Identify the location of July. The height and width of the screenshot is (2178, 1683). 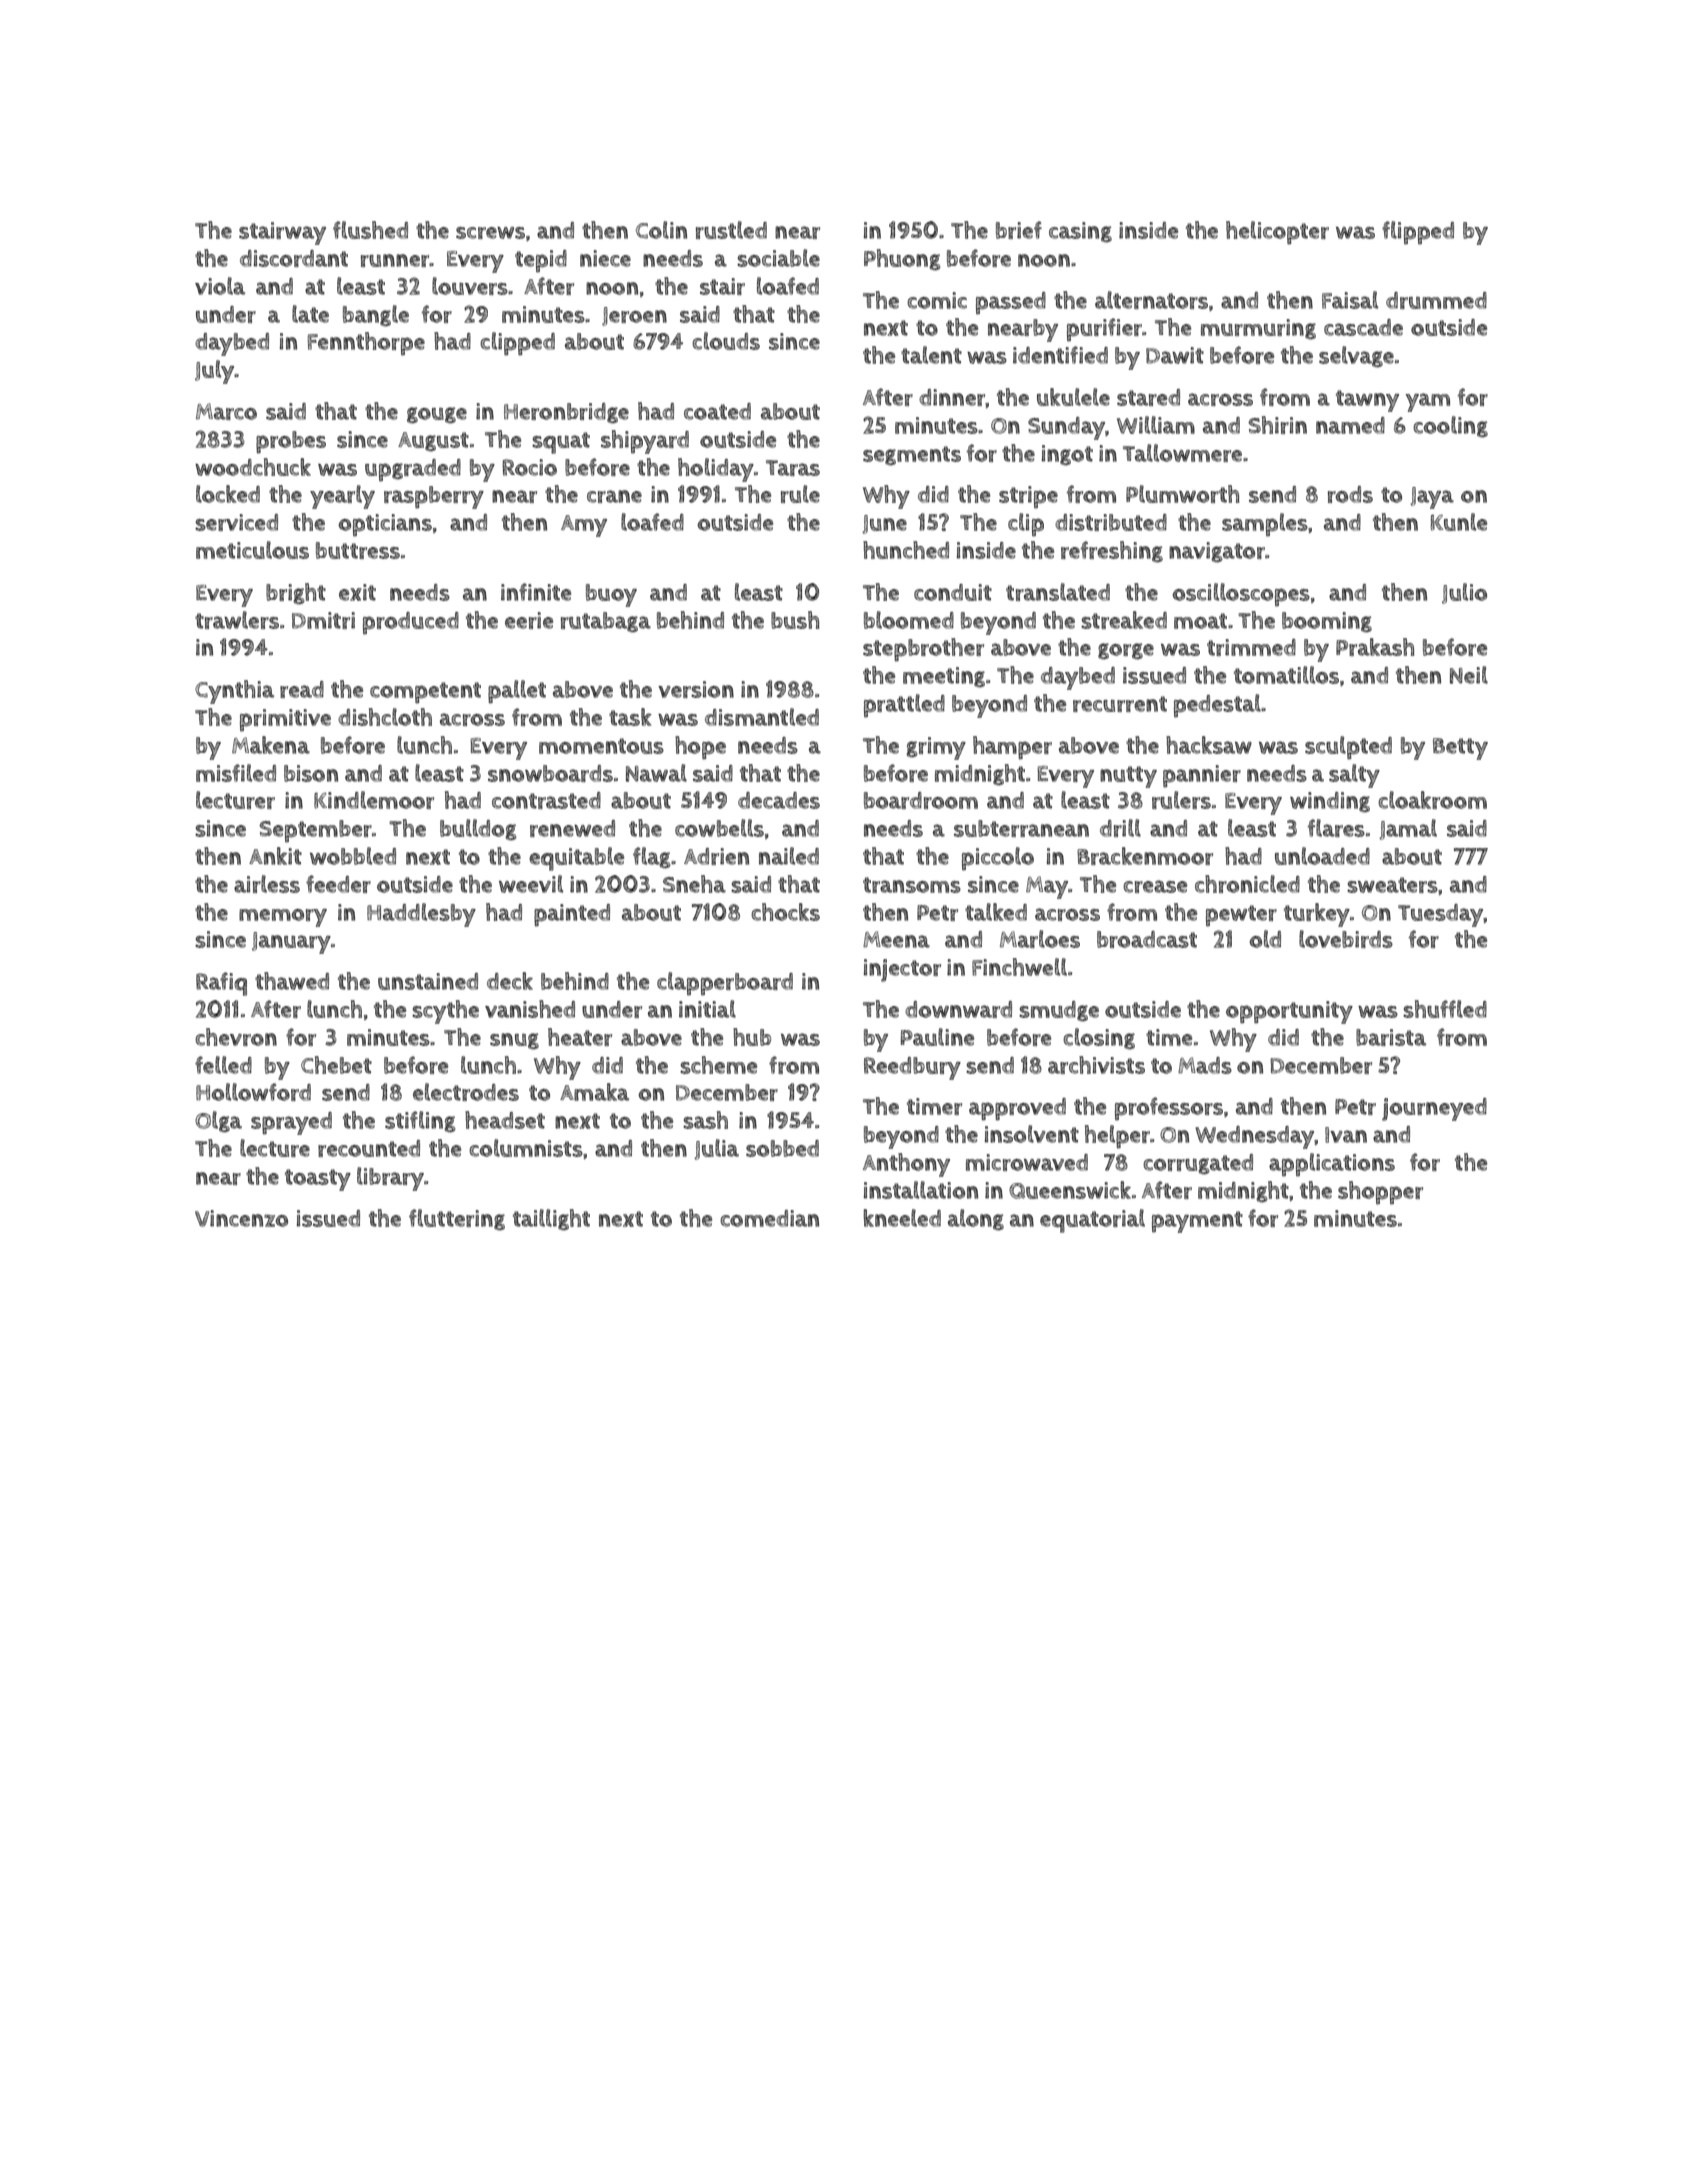
(214, 372).
